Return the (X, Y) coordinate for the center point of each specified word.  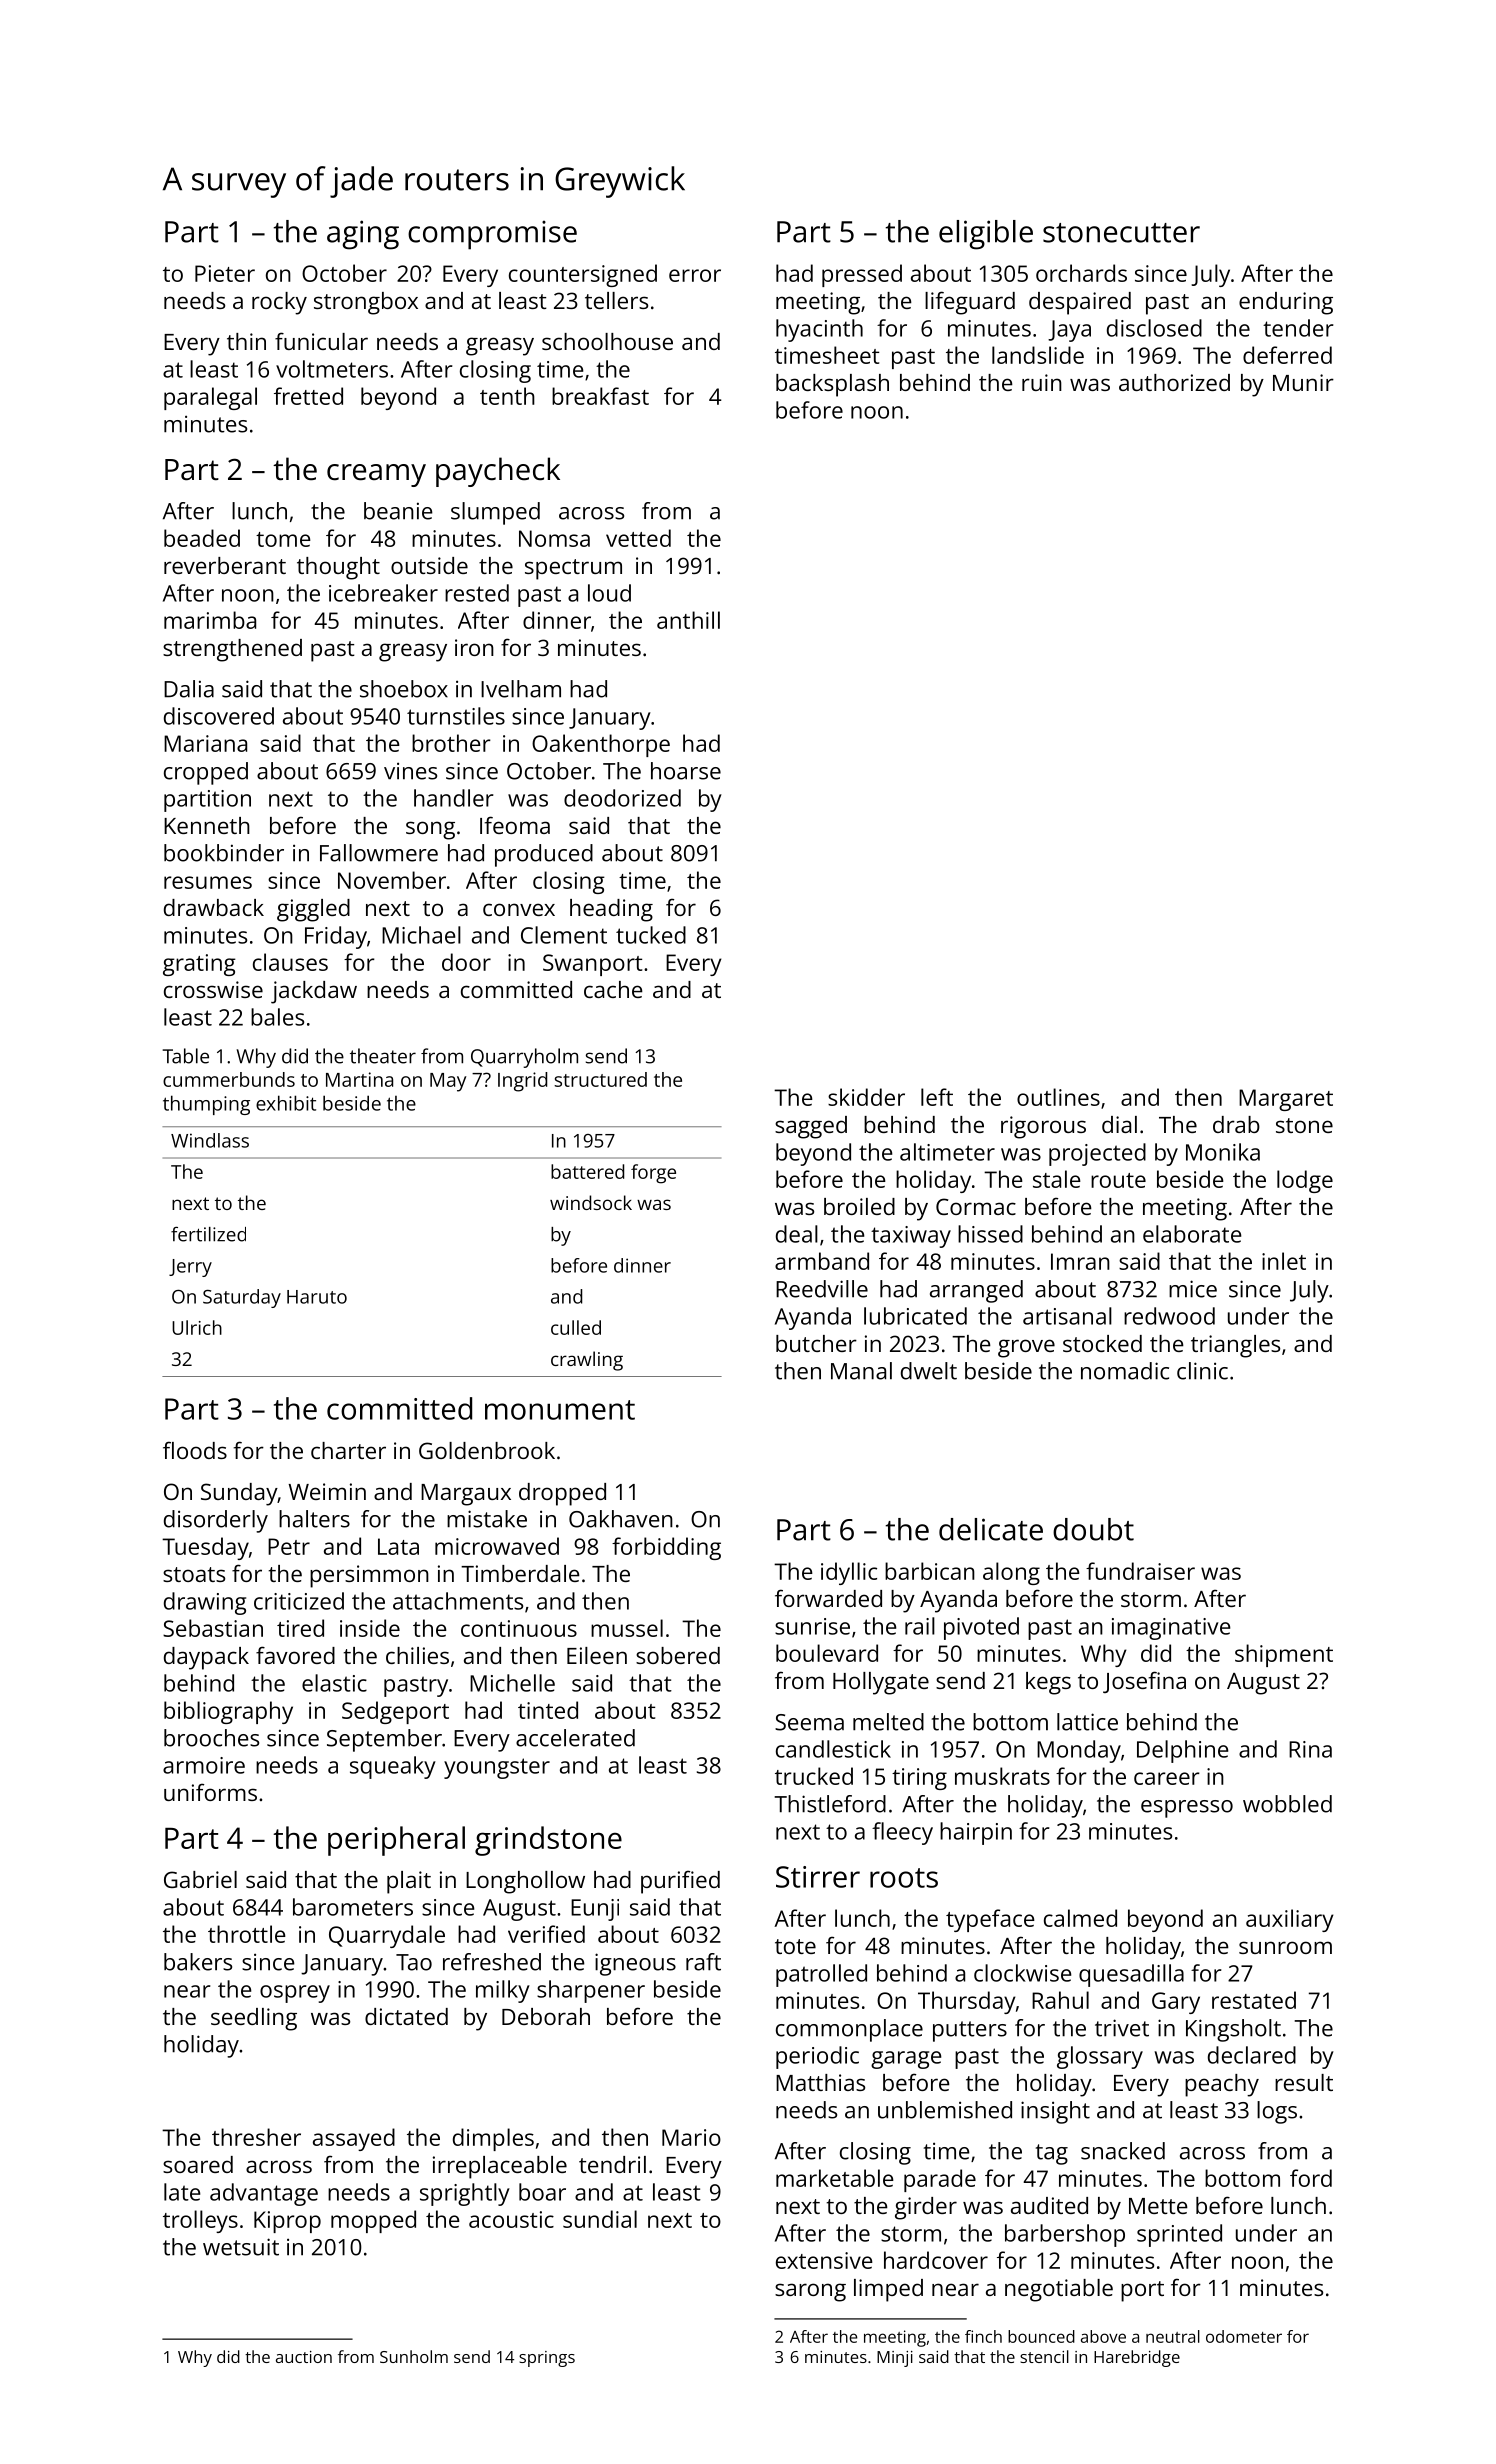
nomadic (1125, 1371)
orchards (1081, 273)
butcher (816, 1343)
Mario (691, 2137)
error (695, 275)
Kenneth (207, 825)
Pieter (225, 273)
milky (503, 1991)
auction (304, 2357)
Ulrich (197, 1327)
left (937, 1097)
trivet (1122, 2028)
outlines (1058, 1097)
